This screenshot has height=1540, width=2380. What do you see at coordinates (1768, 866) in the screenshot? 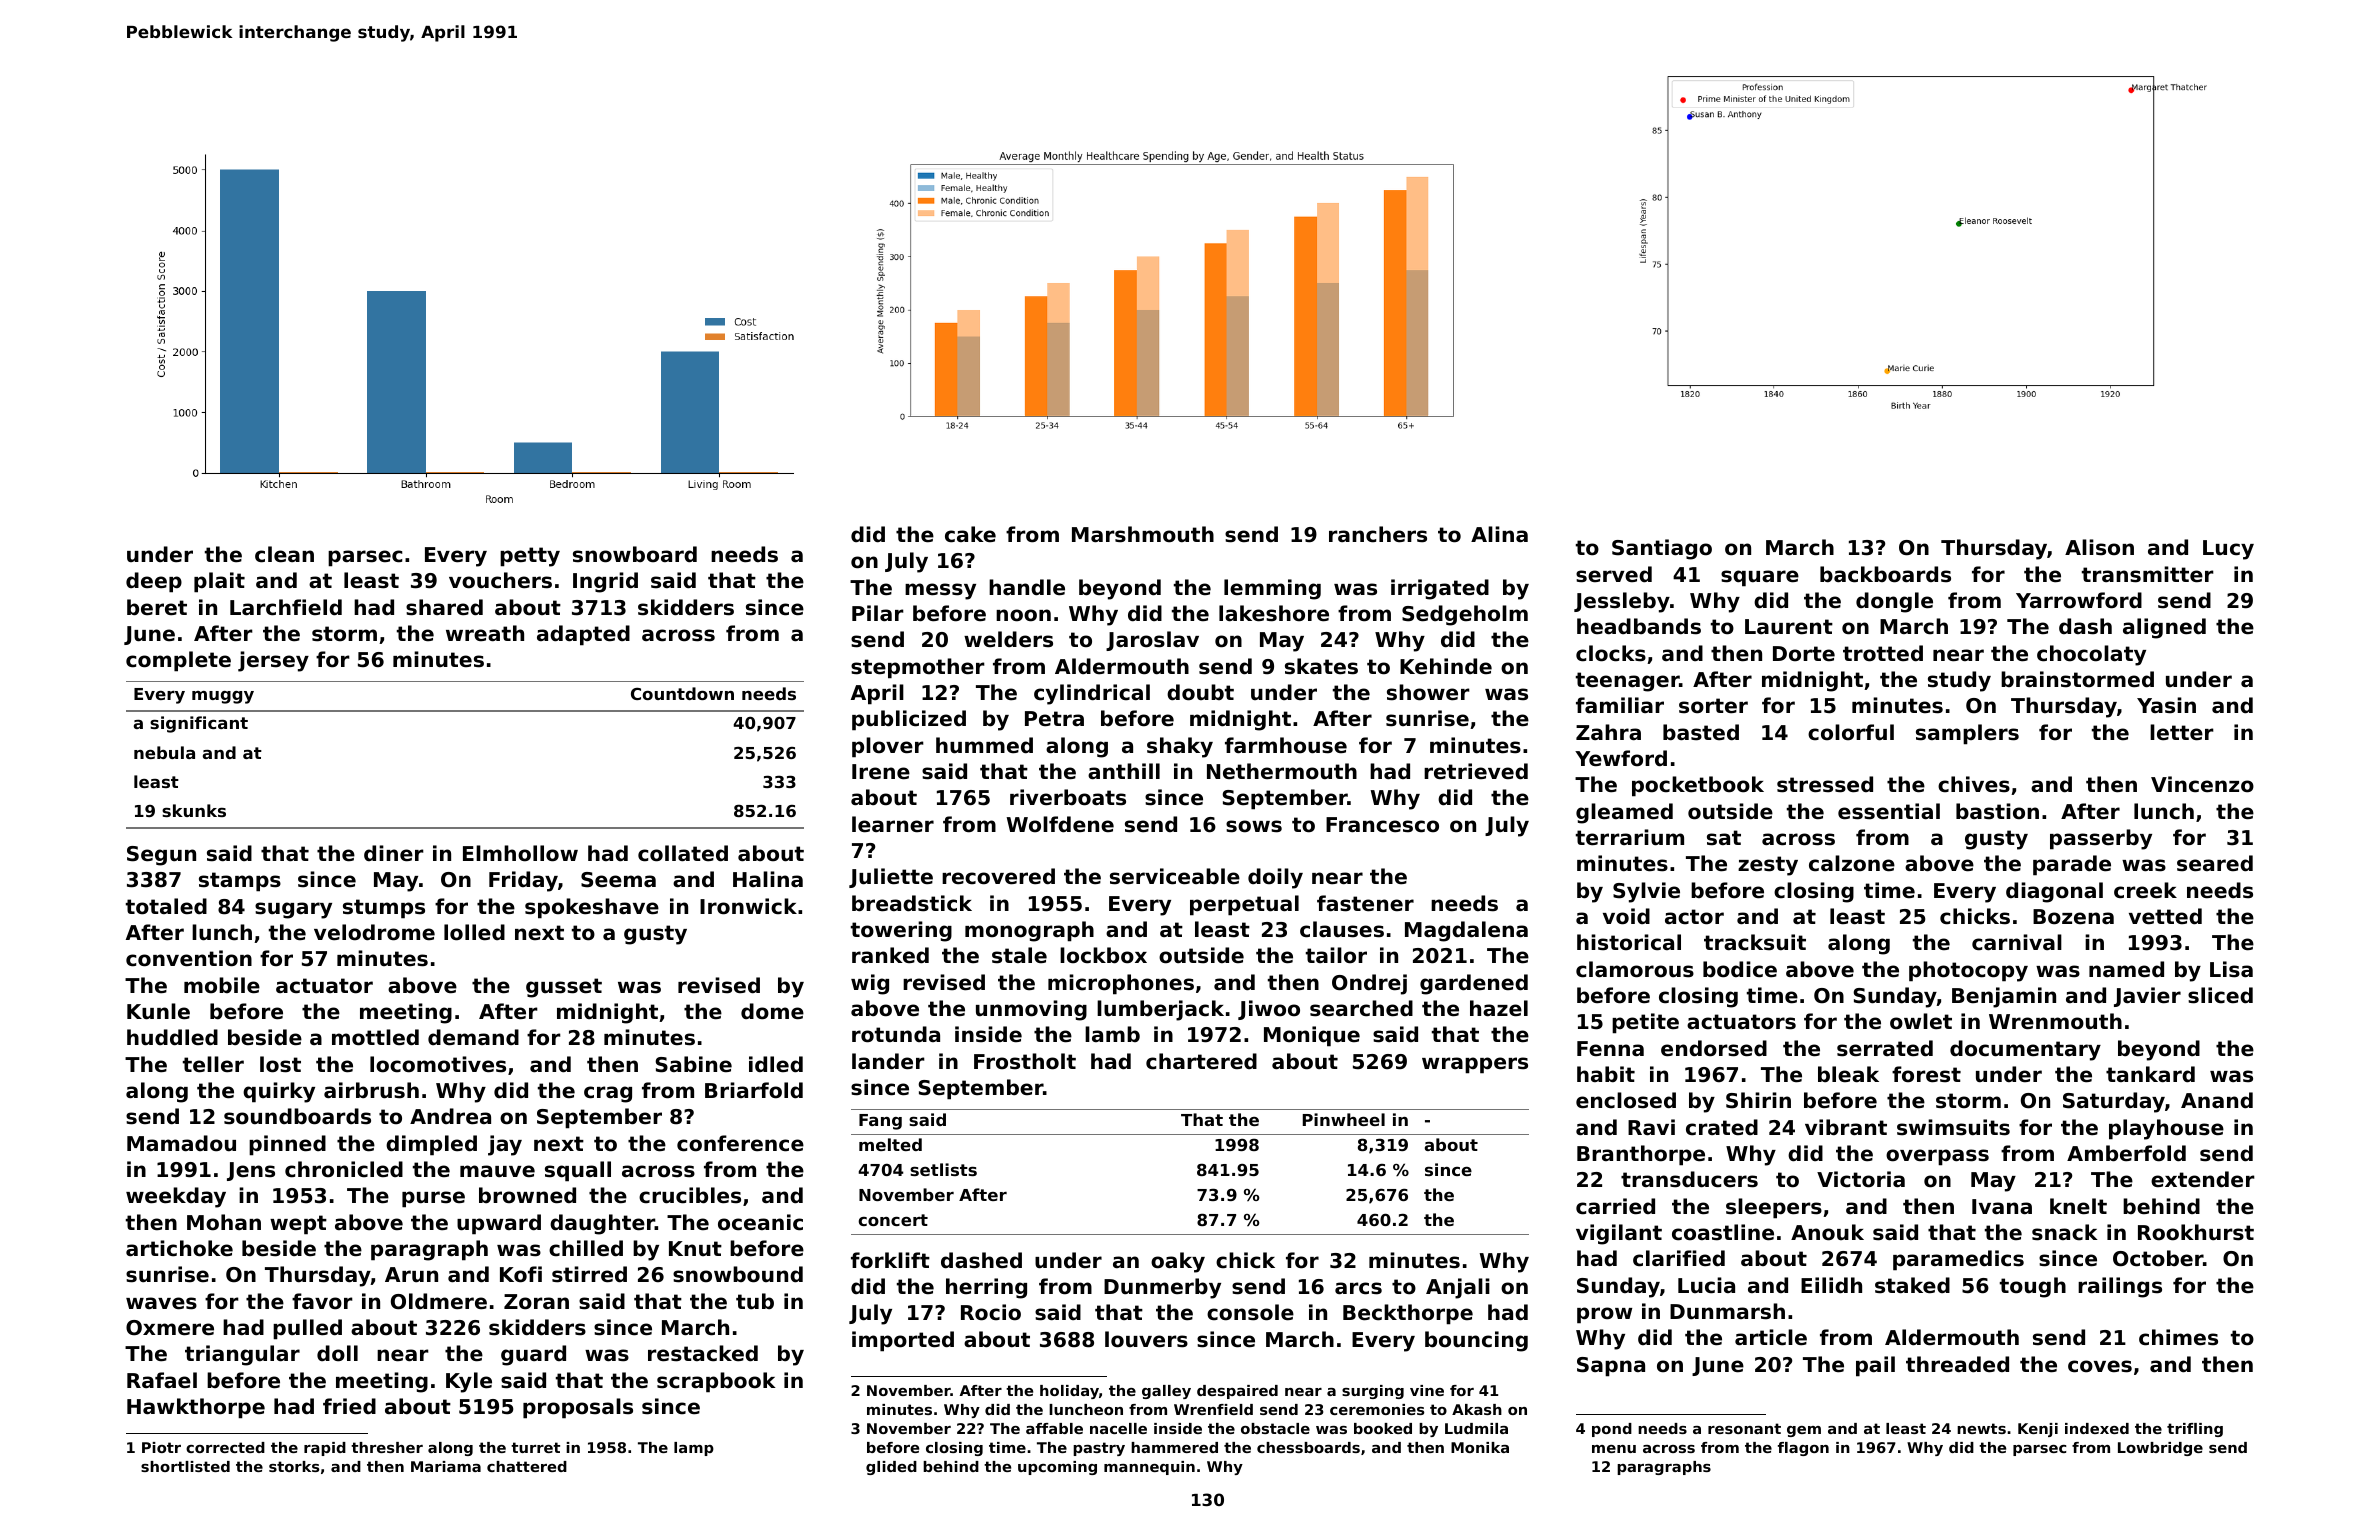
I see `zesty` at bounding box center [1768, 866].
